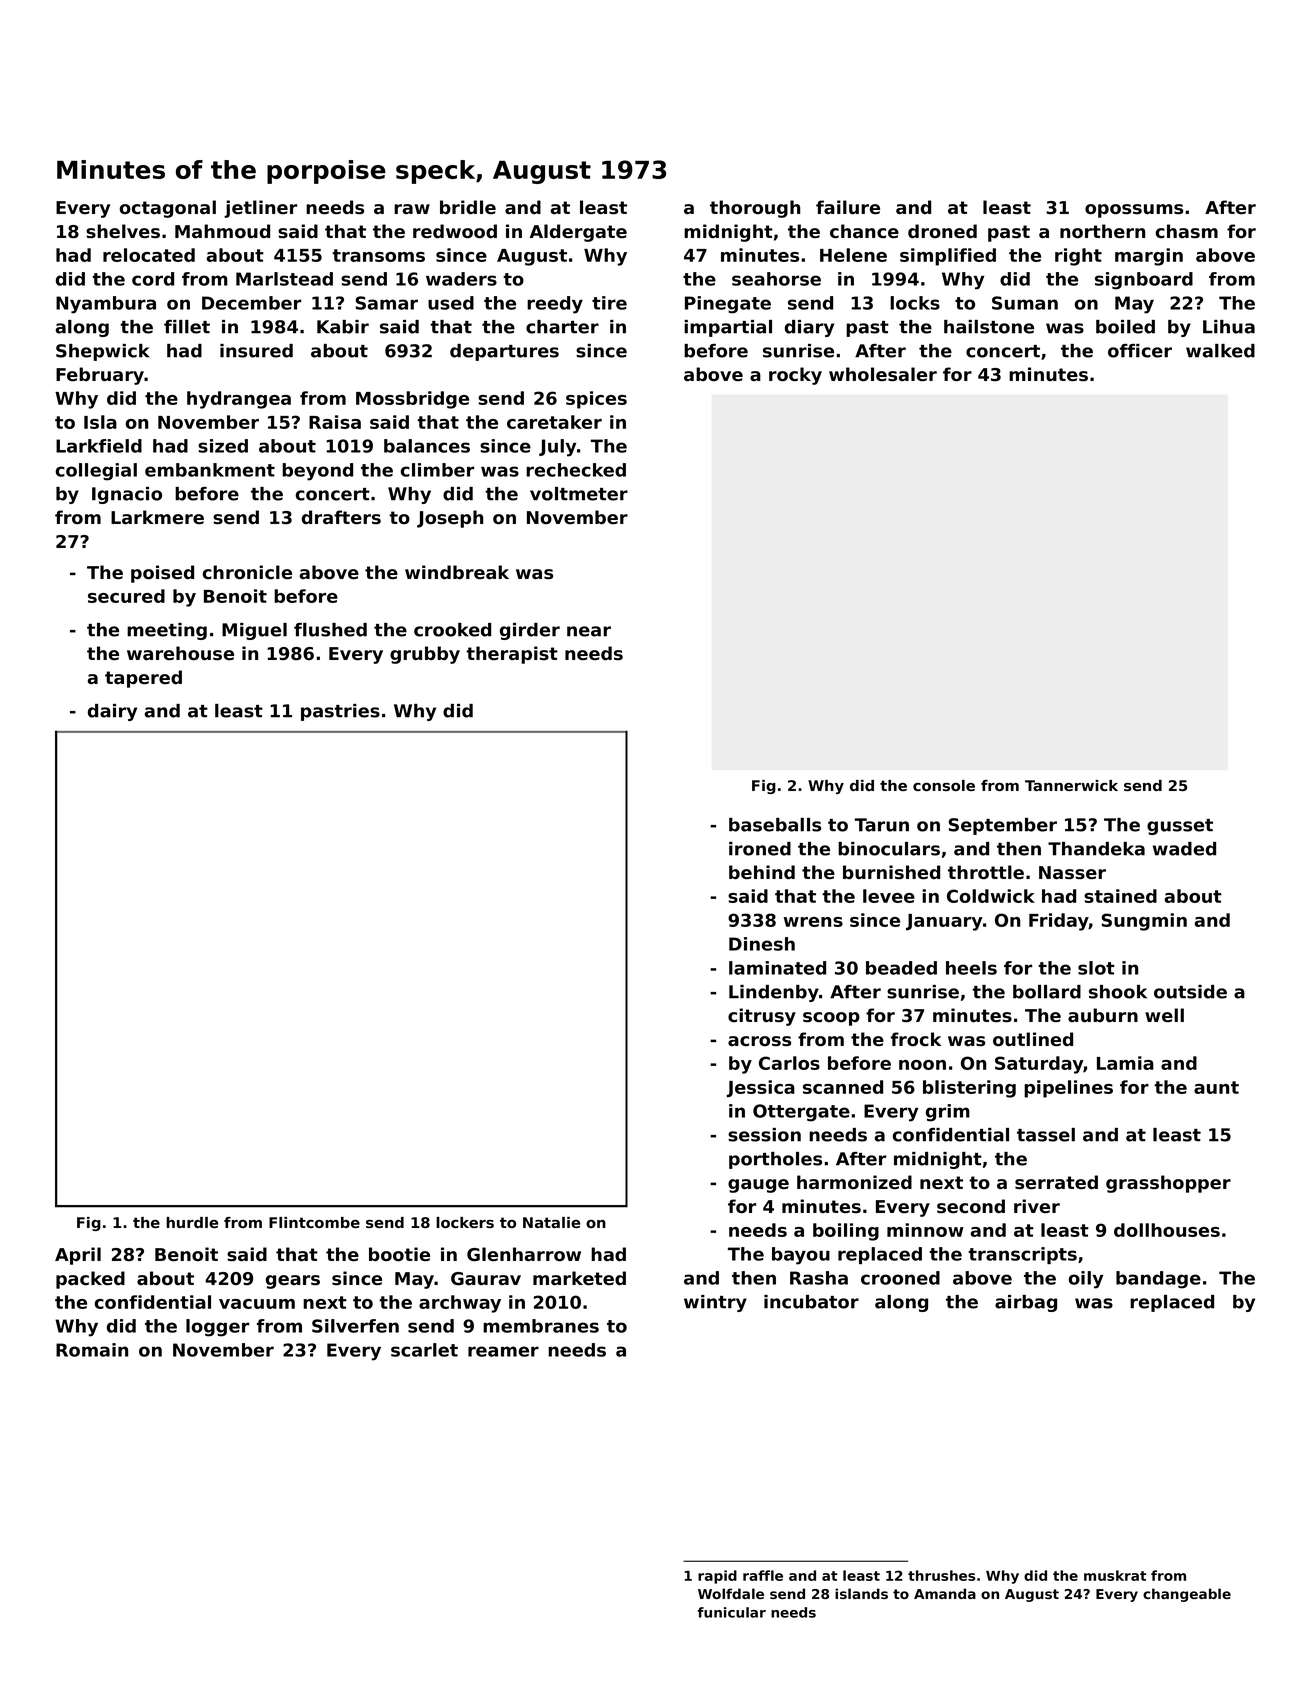  What do you see at coordinates (192, 1222) in the document?
I see `hurdle` at bounding box center [192, 1222].
